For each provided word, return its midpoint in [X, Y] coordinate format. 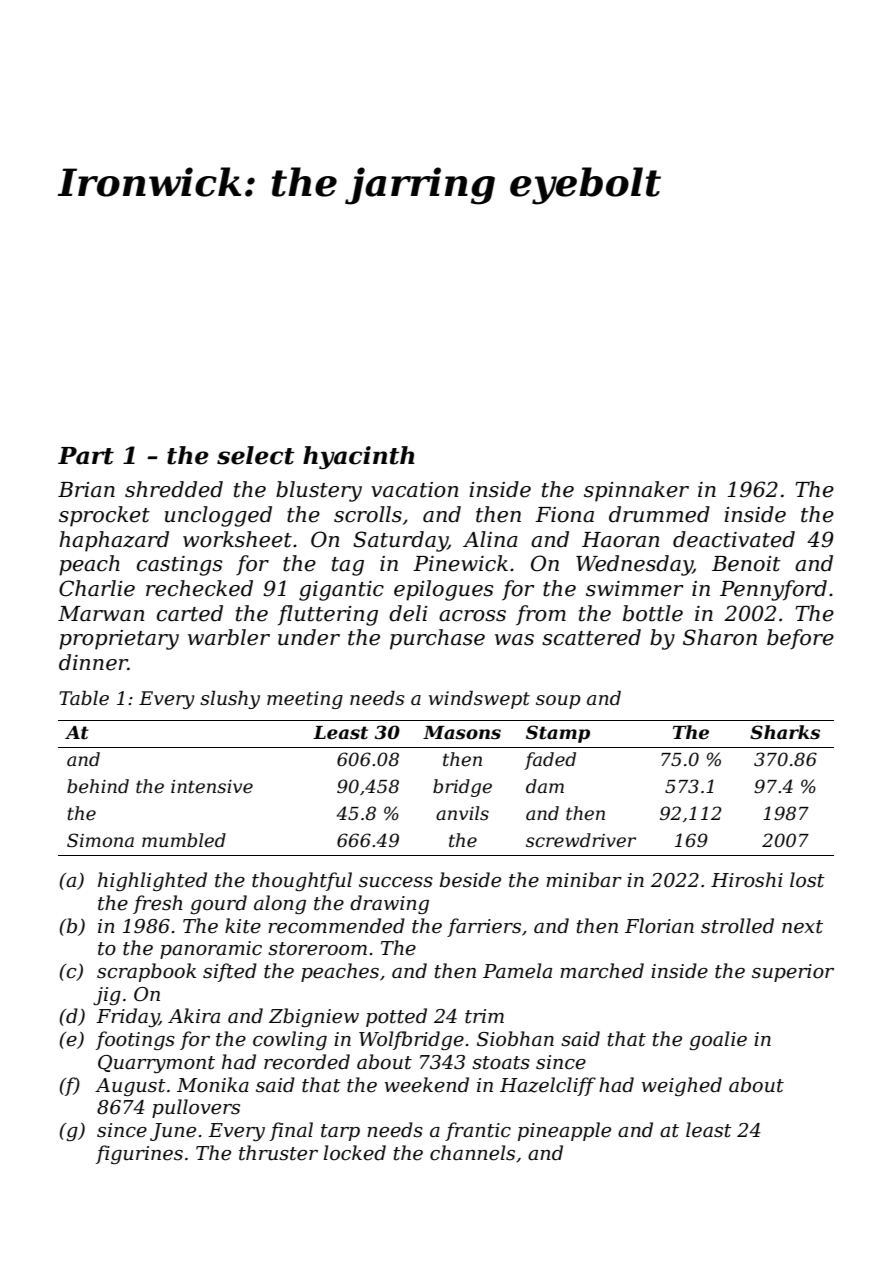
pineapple [564, 1131]
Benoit [746, 564]
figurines [139, 1154]
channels [472, 1153]
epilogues [443, 590]
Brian [86, 490]
